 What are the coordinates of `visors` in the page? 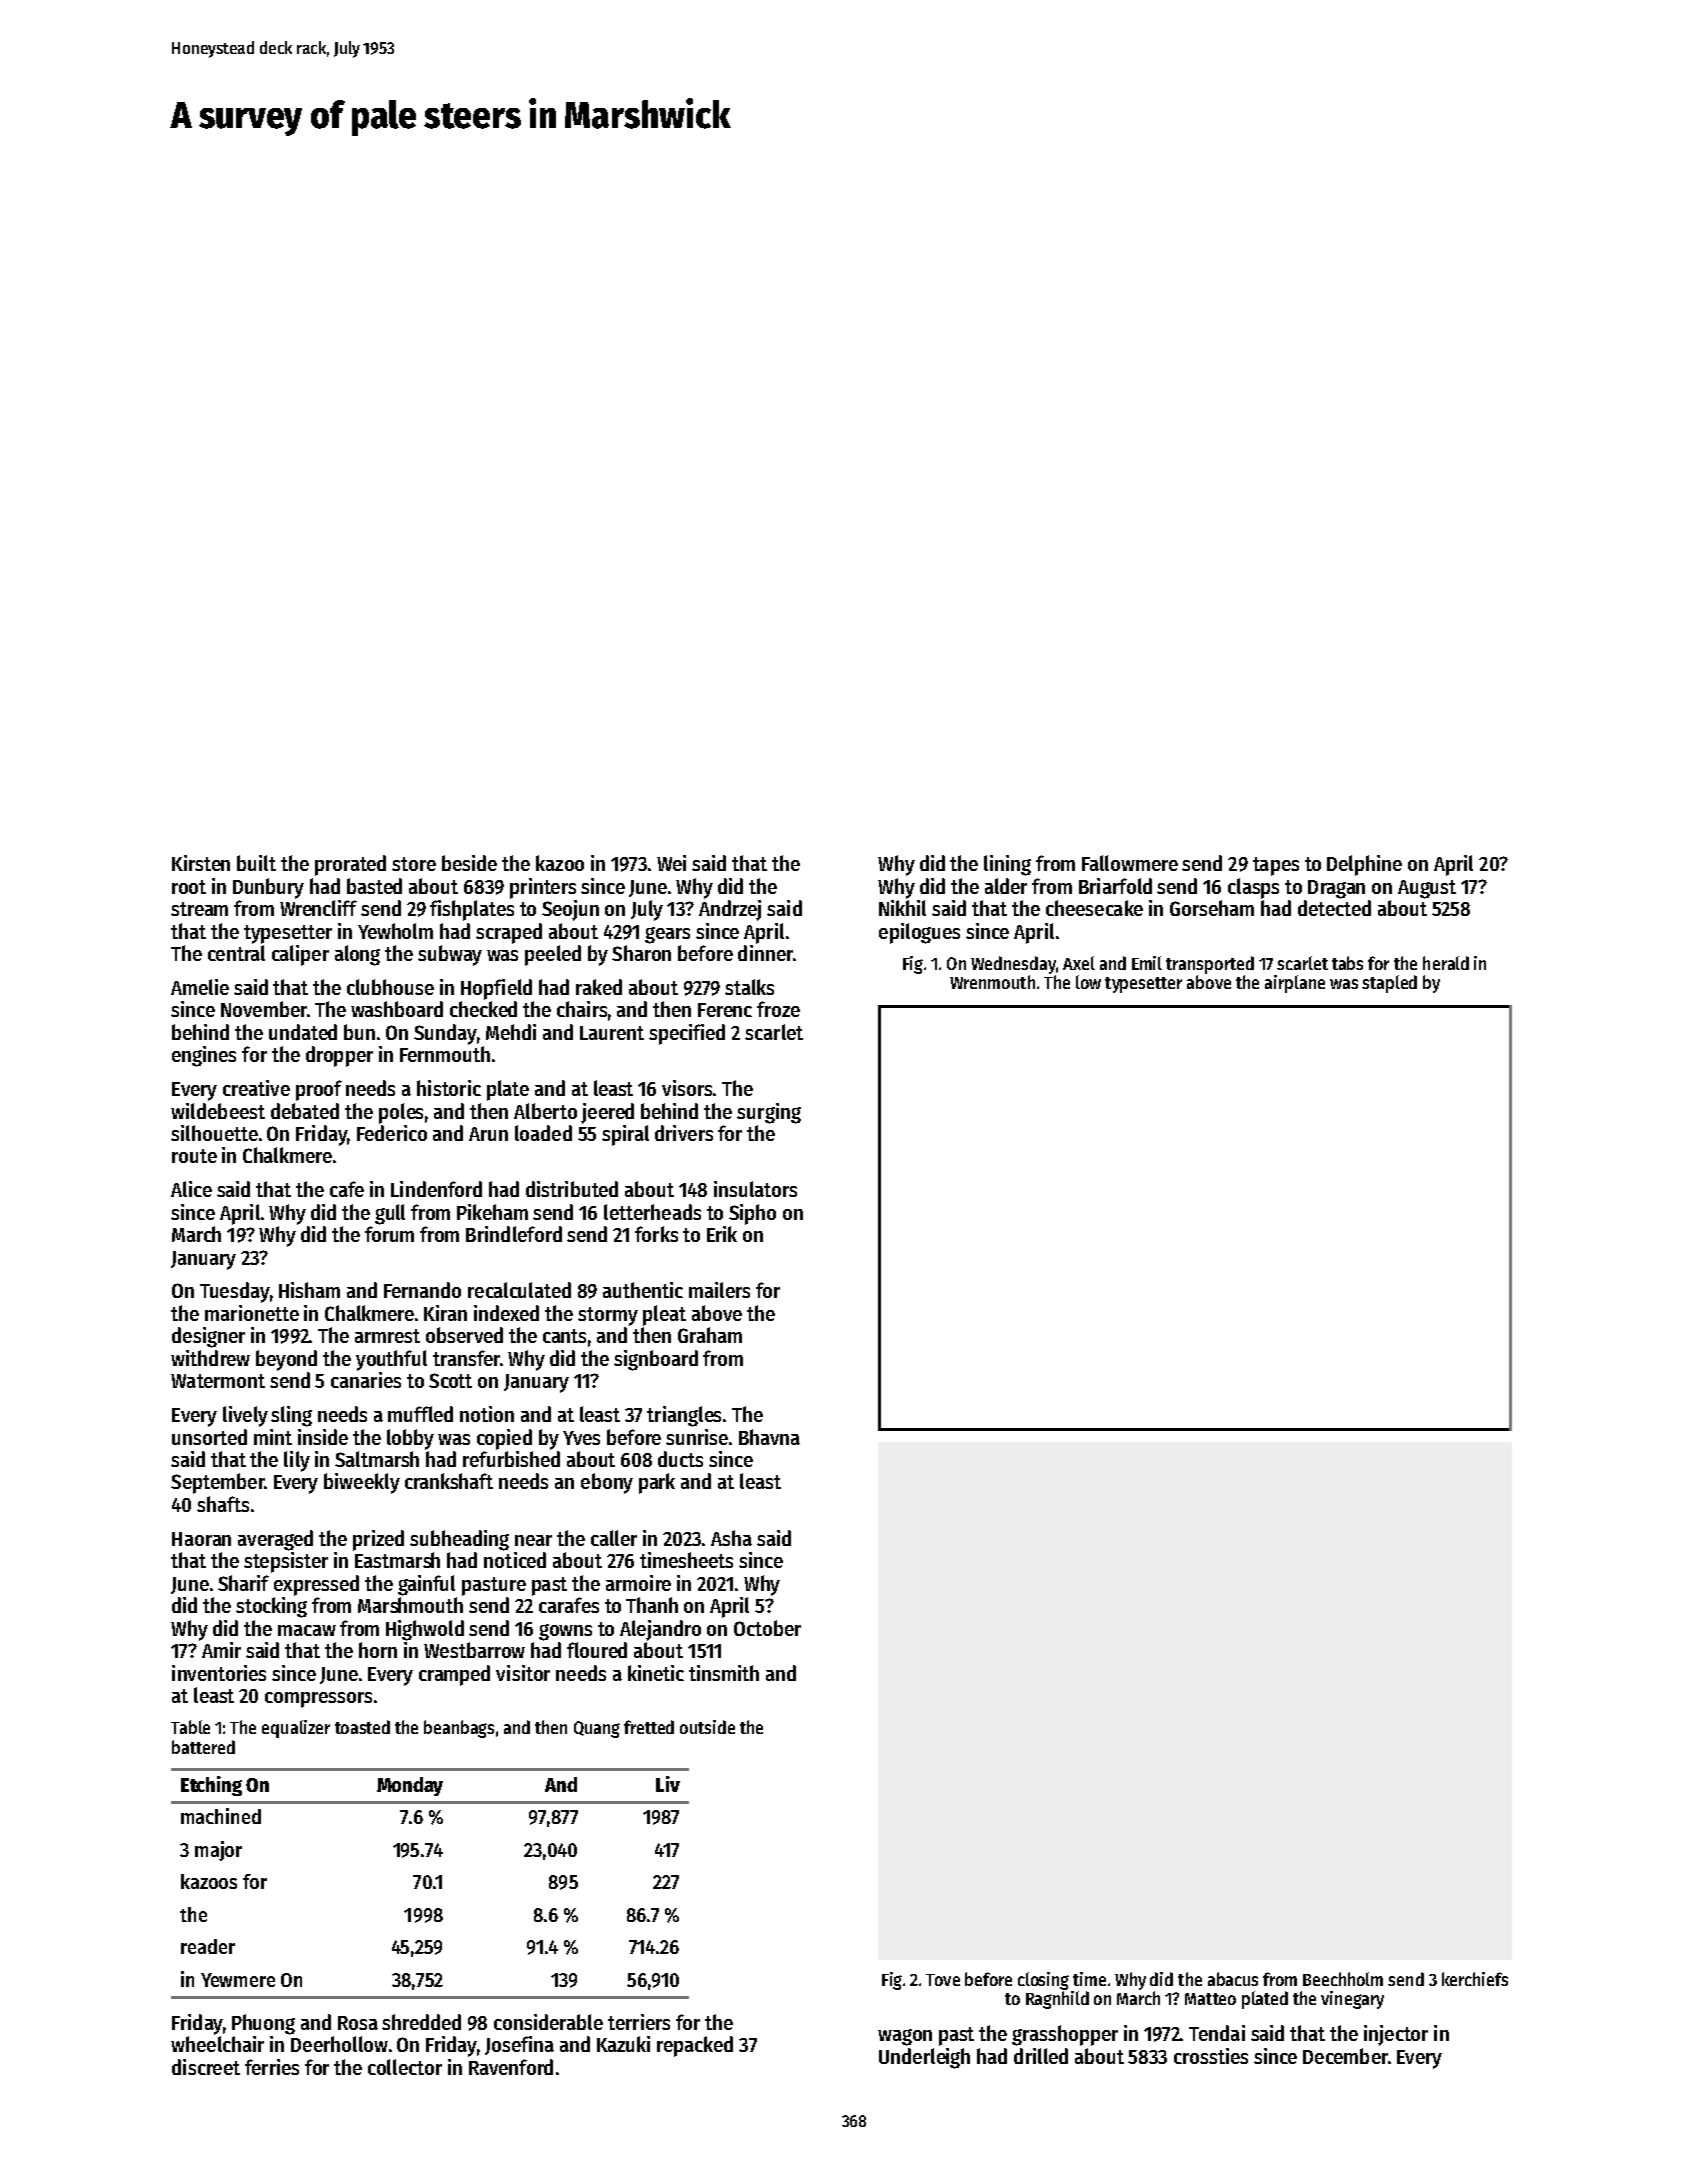 It's located at (687, 1088).
